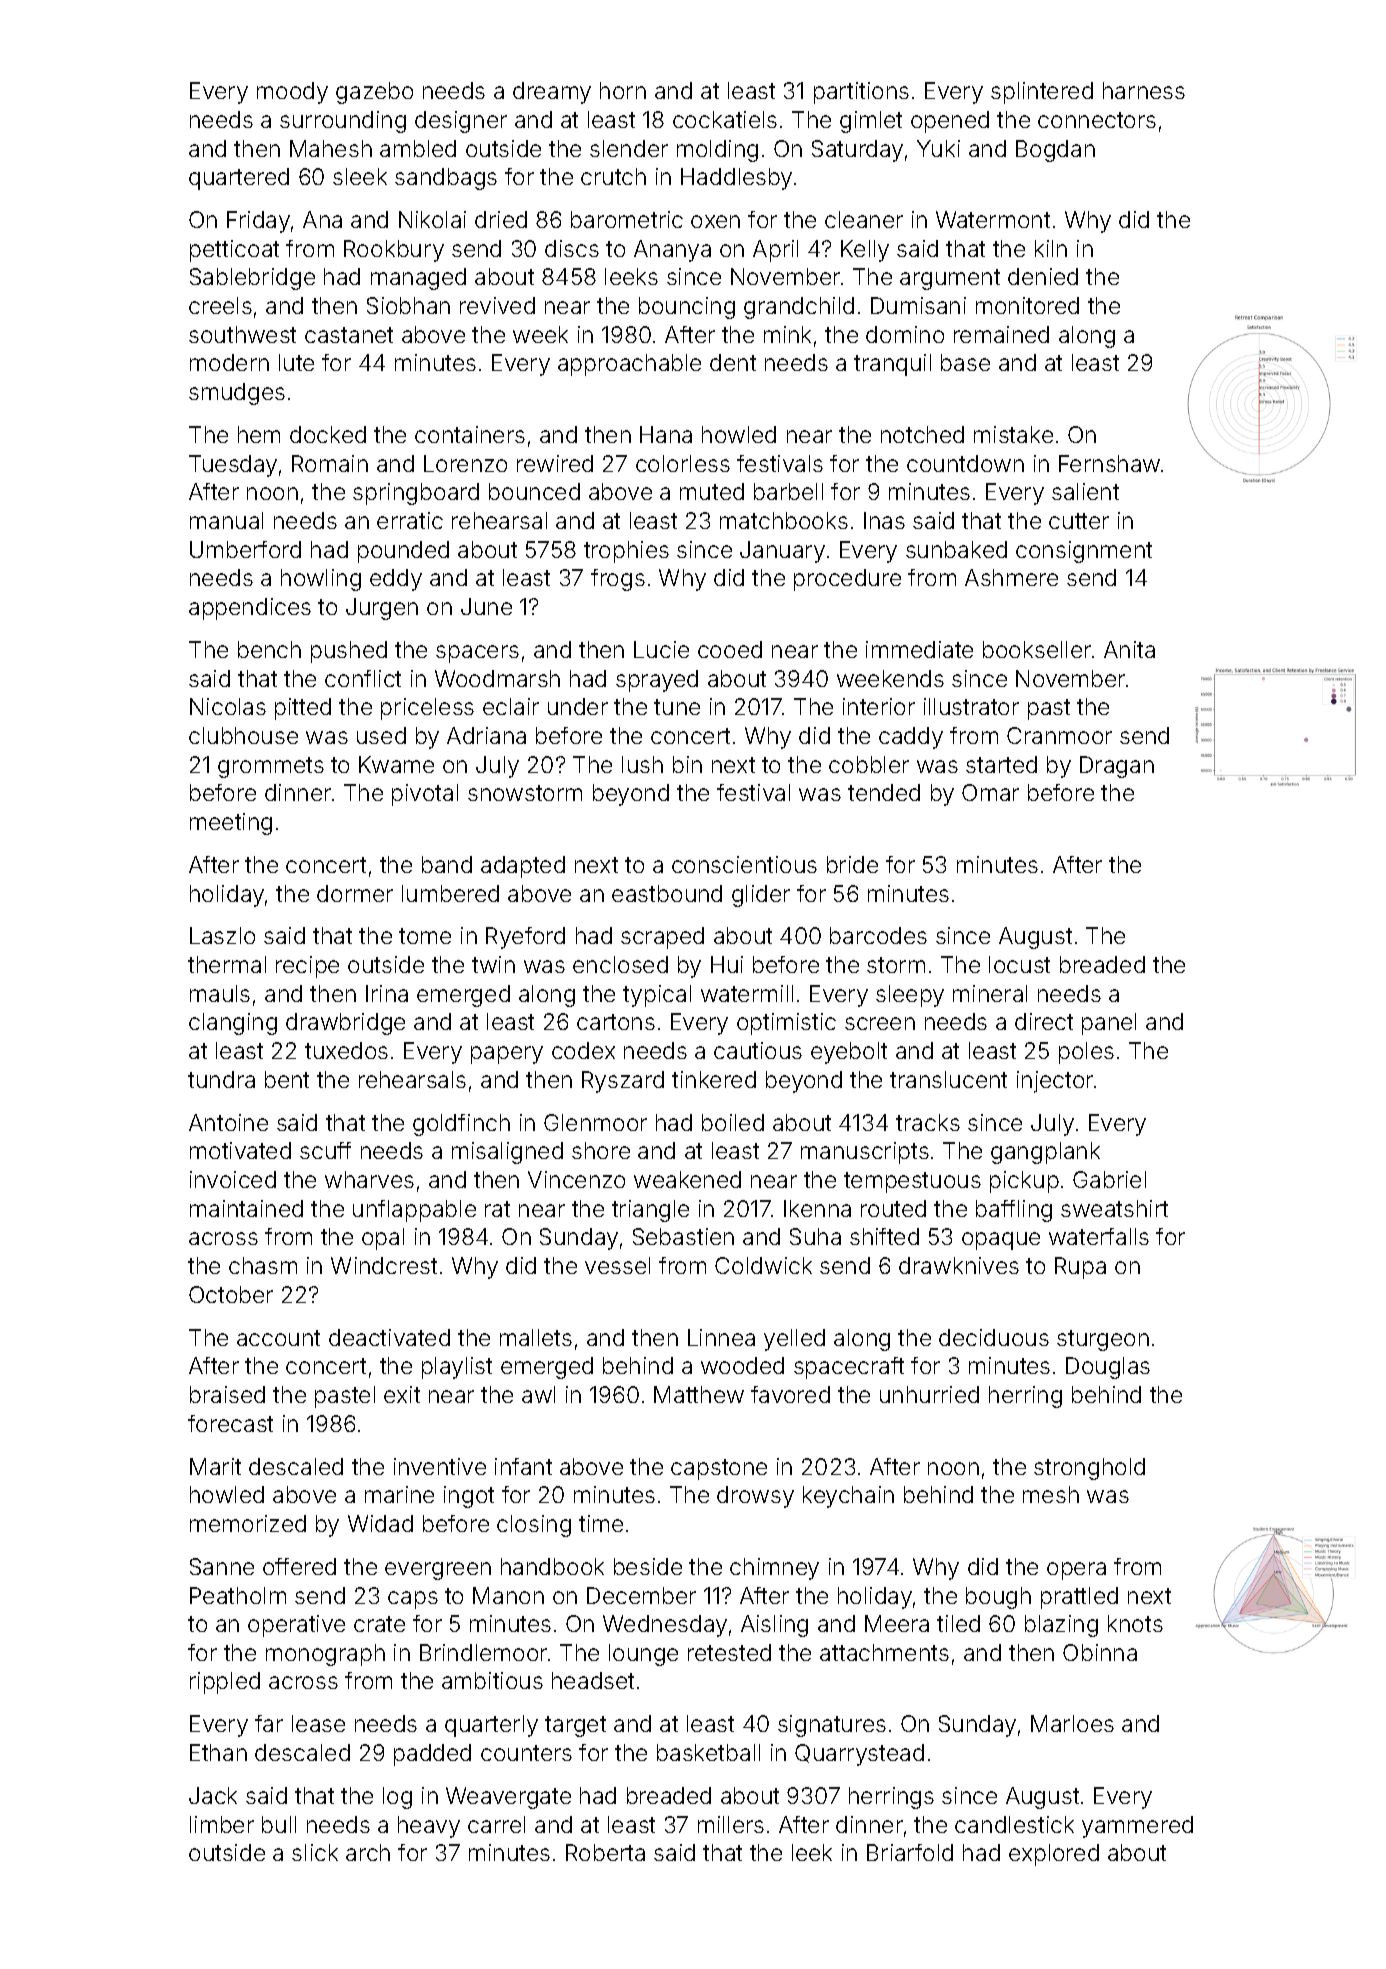  Describe the element at coordinates (292, 93) in the screenshot. I see `moody` at that location.
